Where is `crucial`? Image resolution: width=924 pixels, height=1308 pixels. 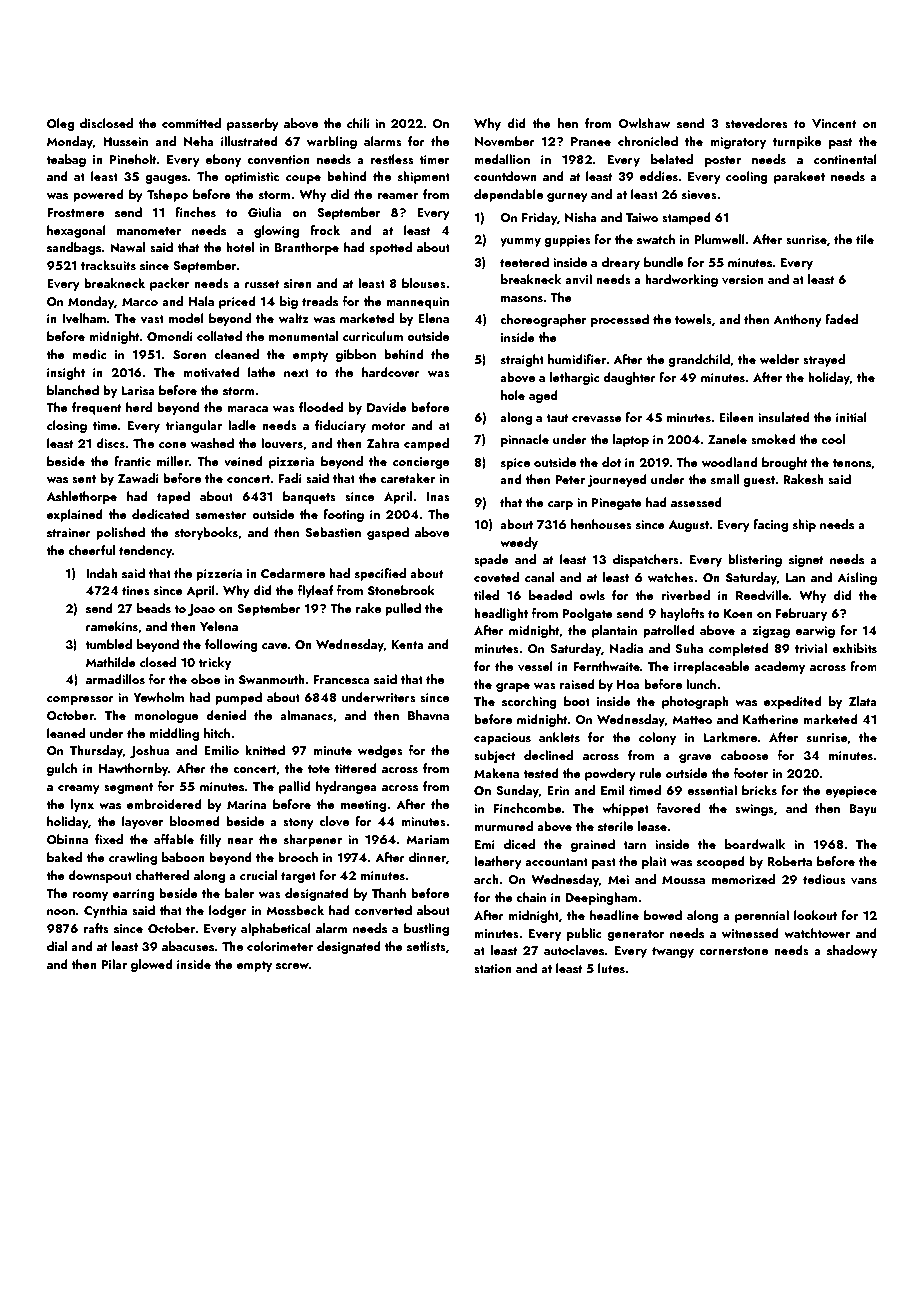 crucial is located at coordinates (258, 875).
